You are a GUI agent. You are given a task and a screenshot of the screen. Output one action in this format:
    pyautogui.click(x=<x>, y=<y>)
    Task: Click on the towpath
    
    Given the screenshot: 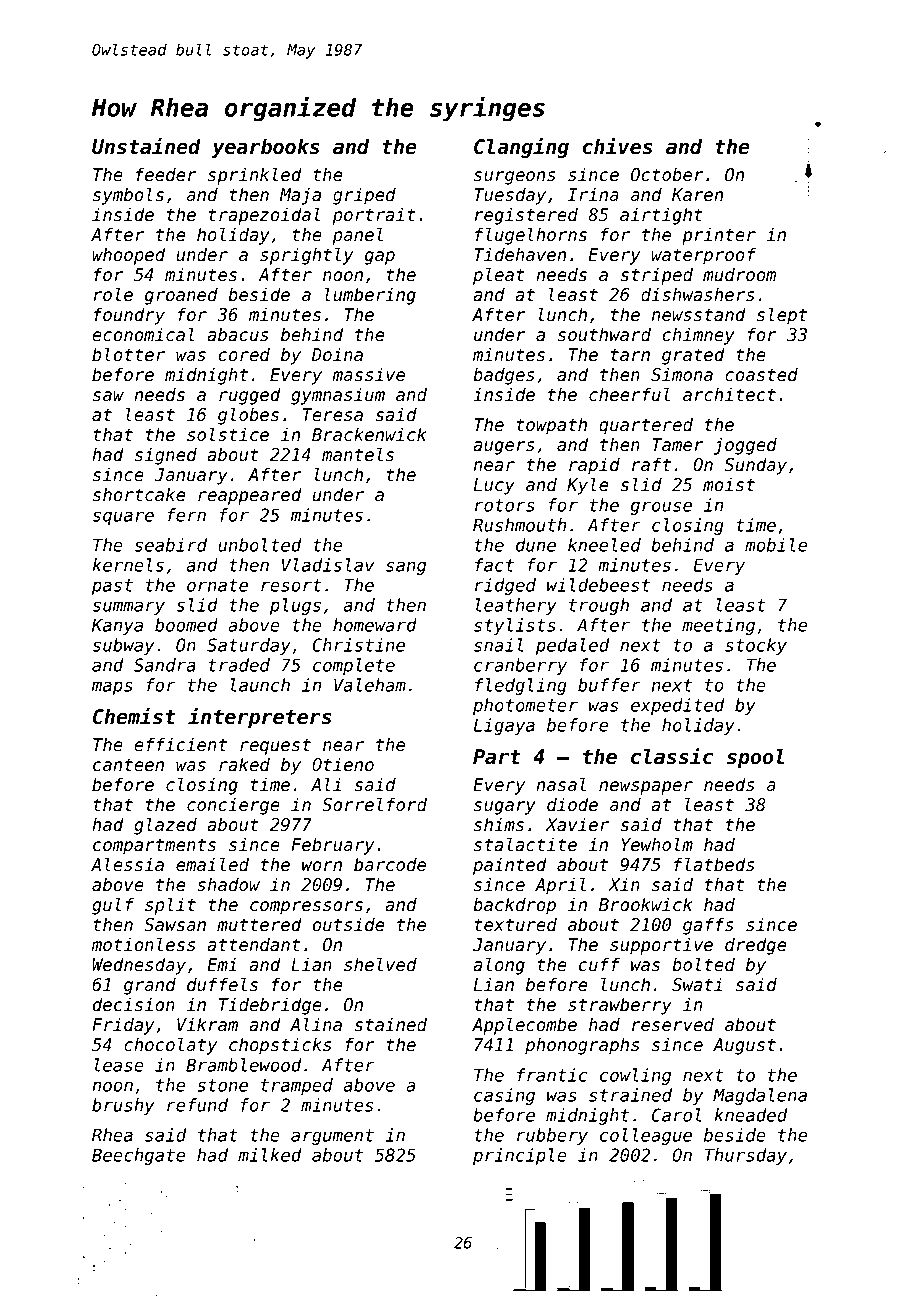 What is the action you would take?
    pyautogui.click(x=551, y=426)
